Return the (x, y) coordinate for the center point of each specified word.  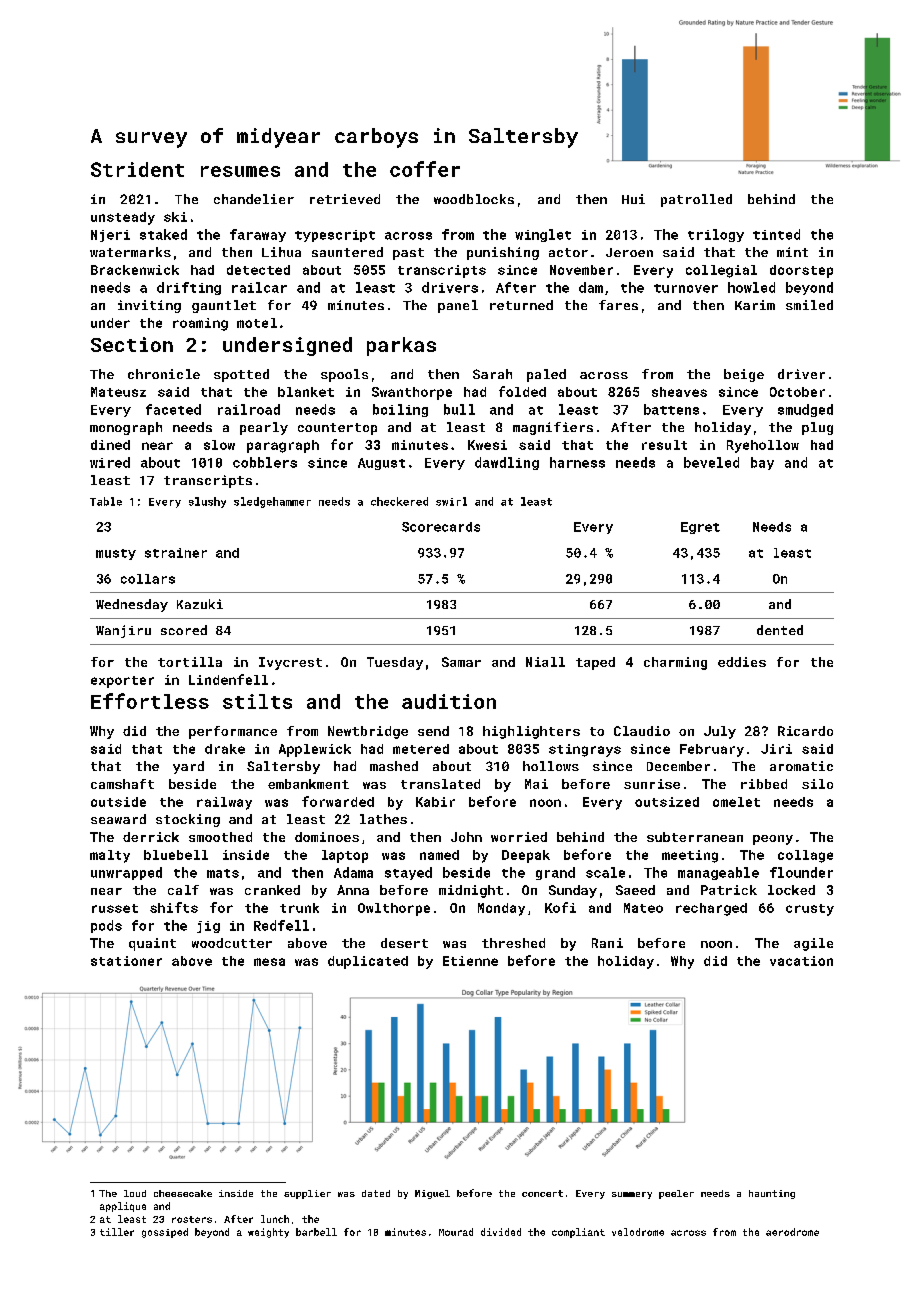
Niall (545, 662)
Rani (607, 943)
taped (595, 663)
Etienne (470, 961)
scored (184, 630)
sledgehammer (272, 502)
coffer (425, 169)
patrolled (696, 200)
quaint (152, 944)
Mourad (456, 1232)
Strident (137, 169)
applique (123, 1207)
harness (577, 462)
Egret (700, 528)
